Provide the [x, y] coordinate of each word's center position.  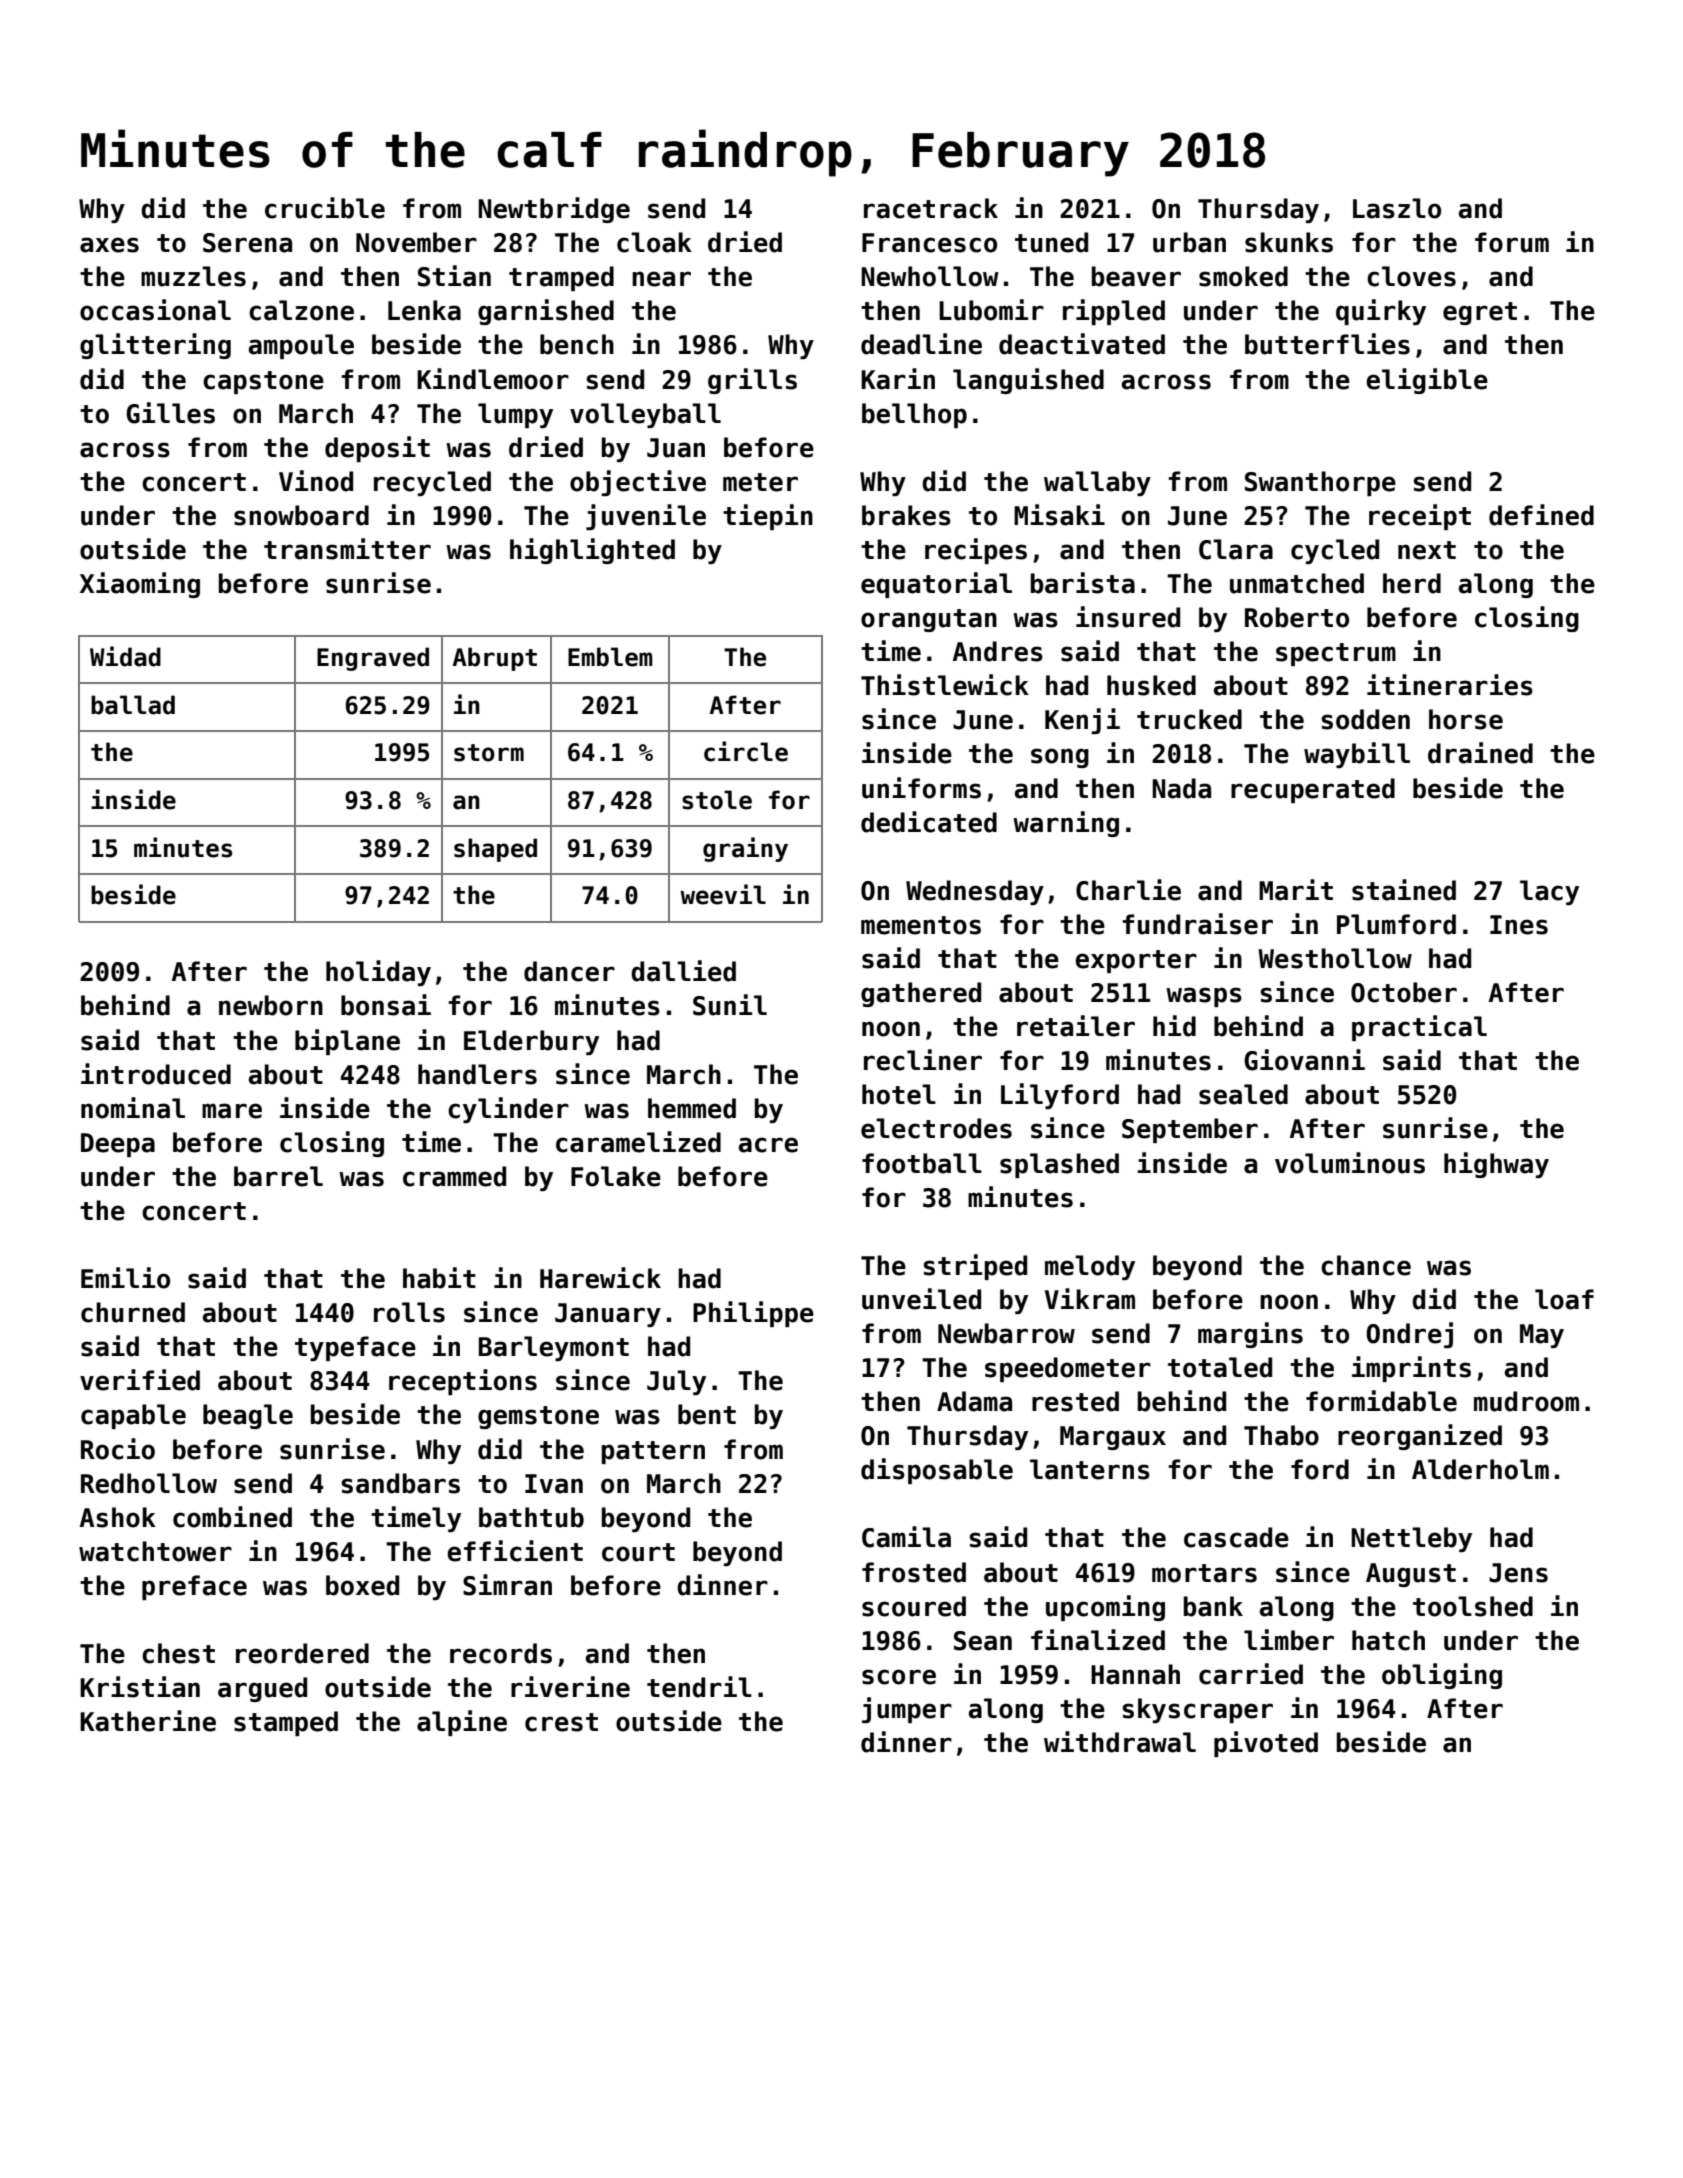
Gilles [170, 413]
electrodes [936, 1128]
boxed [362, 1585]
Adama [974, 1401]
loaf [1564, 1299]
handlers [477, 1074]
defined [1541, 515]
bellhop [914, 415]
